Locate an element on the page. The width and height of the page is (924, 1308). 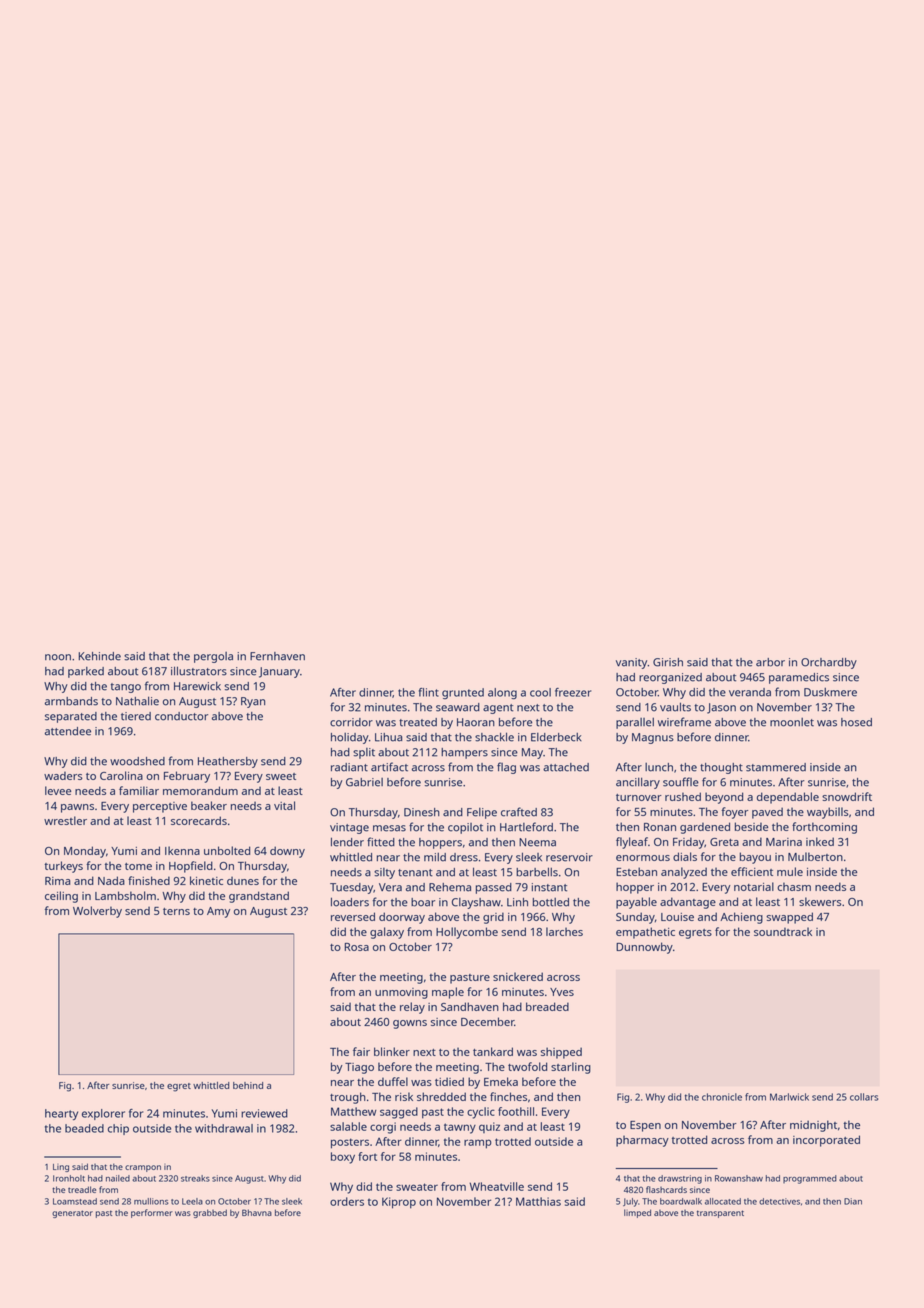
parked is located at coordinates (86, 672).
